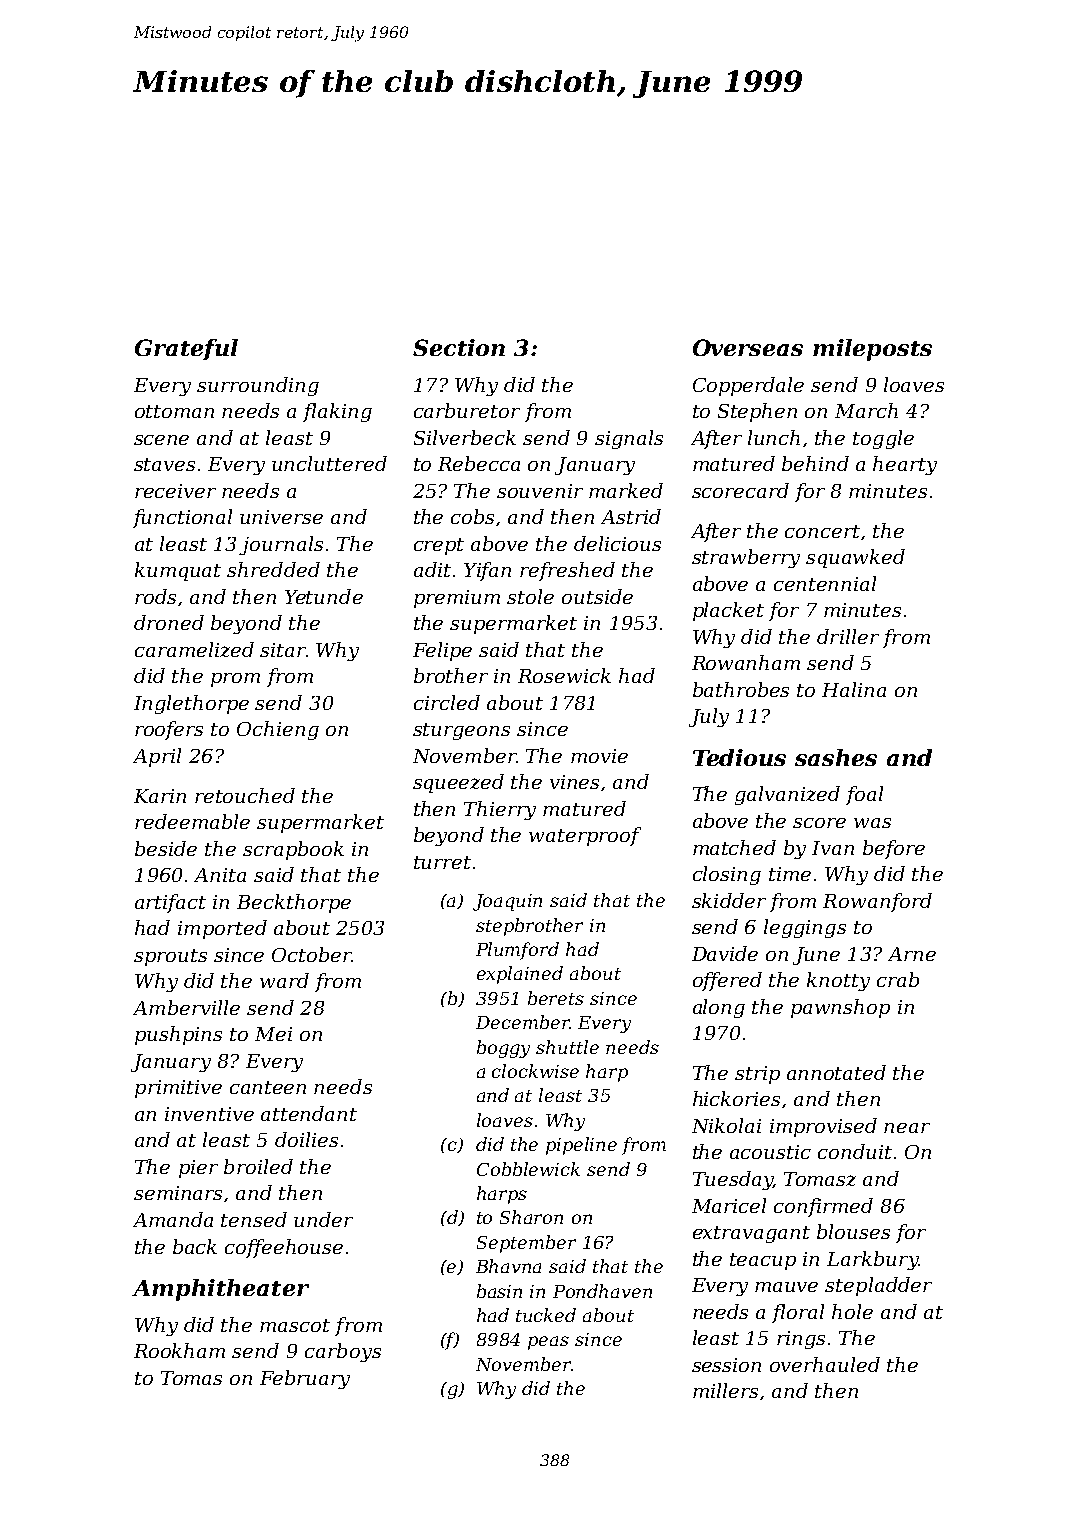  Describe the element at coordinates (864, 795) in the image. I see `foal` at that location.
